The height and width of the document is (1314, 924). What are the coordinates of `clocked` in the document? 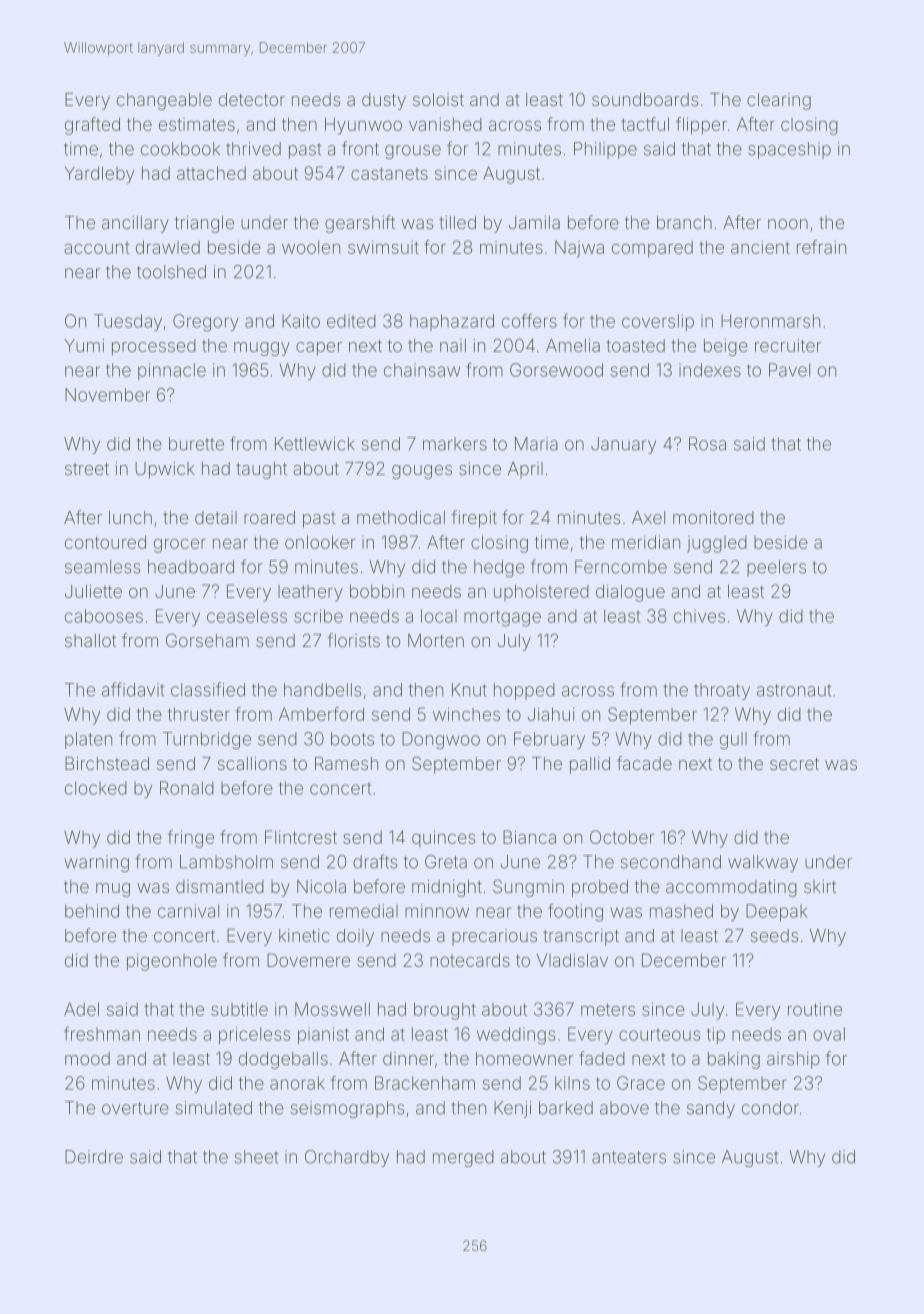 It's located at (96, 788).
